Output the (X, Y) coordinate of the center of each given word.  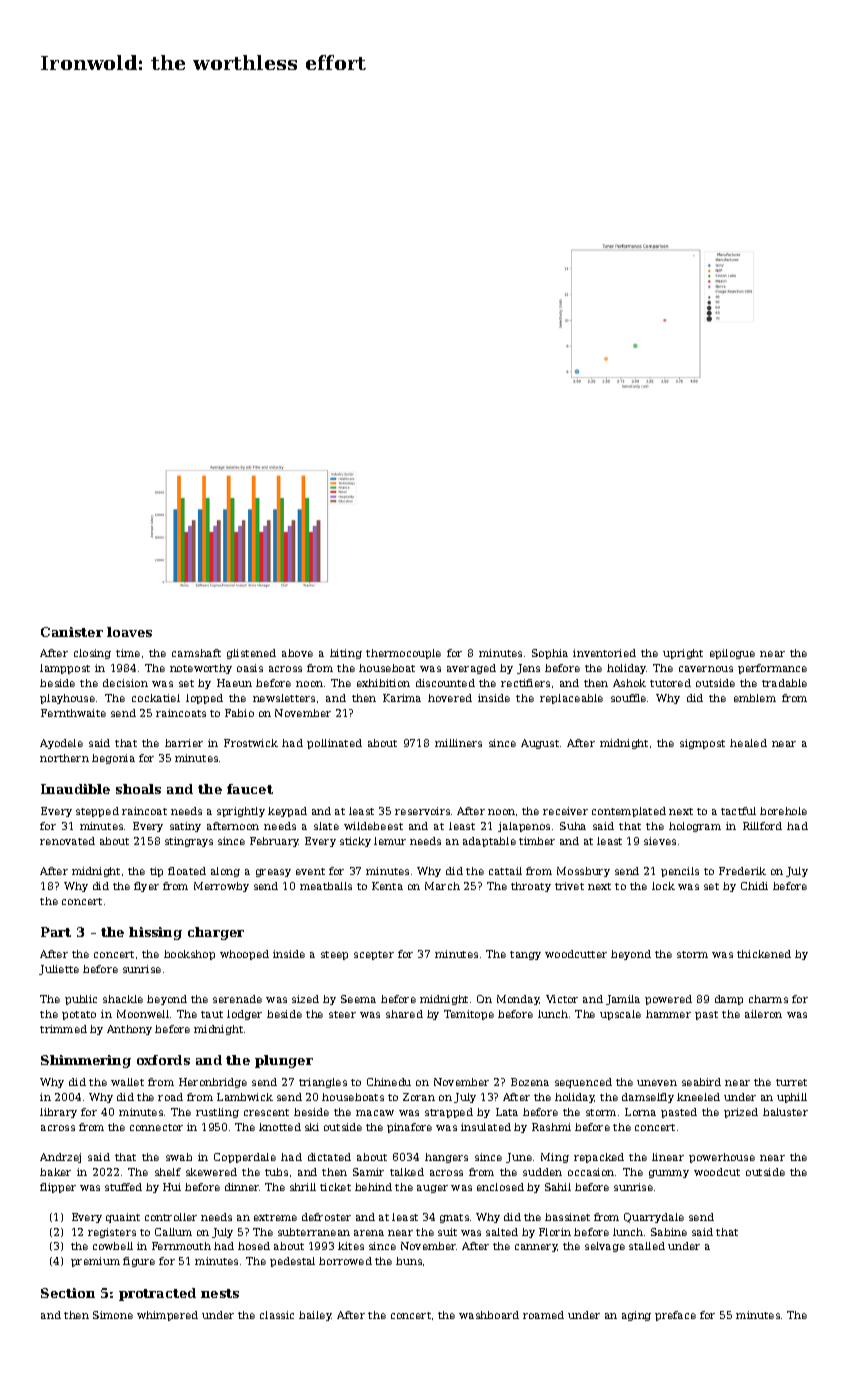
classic (277, 1315)
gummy (669, 1174)
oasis (250, 668)
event (310, 871)
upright (683, 654)
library (58, 1113)
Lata (507, 1112)
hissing (155, 933)
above (297, 653)
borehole (783, 811)
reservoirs (422, 811)
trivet (569, 886)
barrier (184, 743)
